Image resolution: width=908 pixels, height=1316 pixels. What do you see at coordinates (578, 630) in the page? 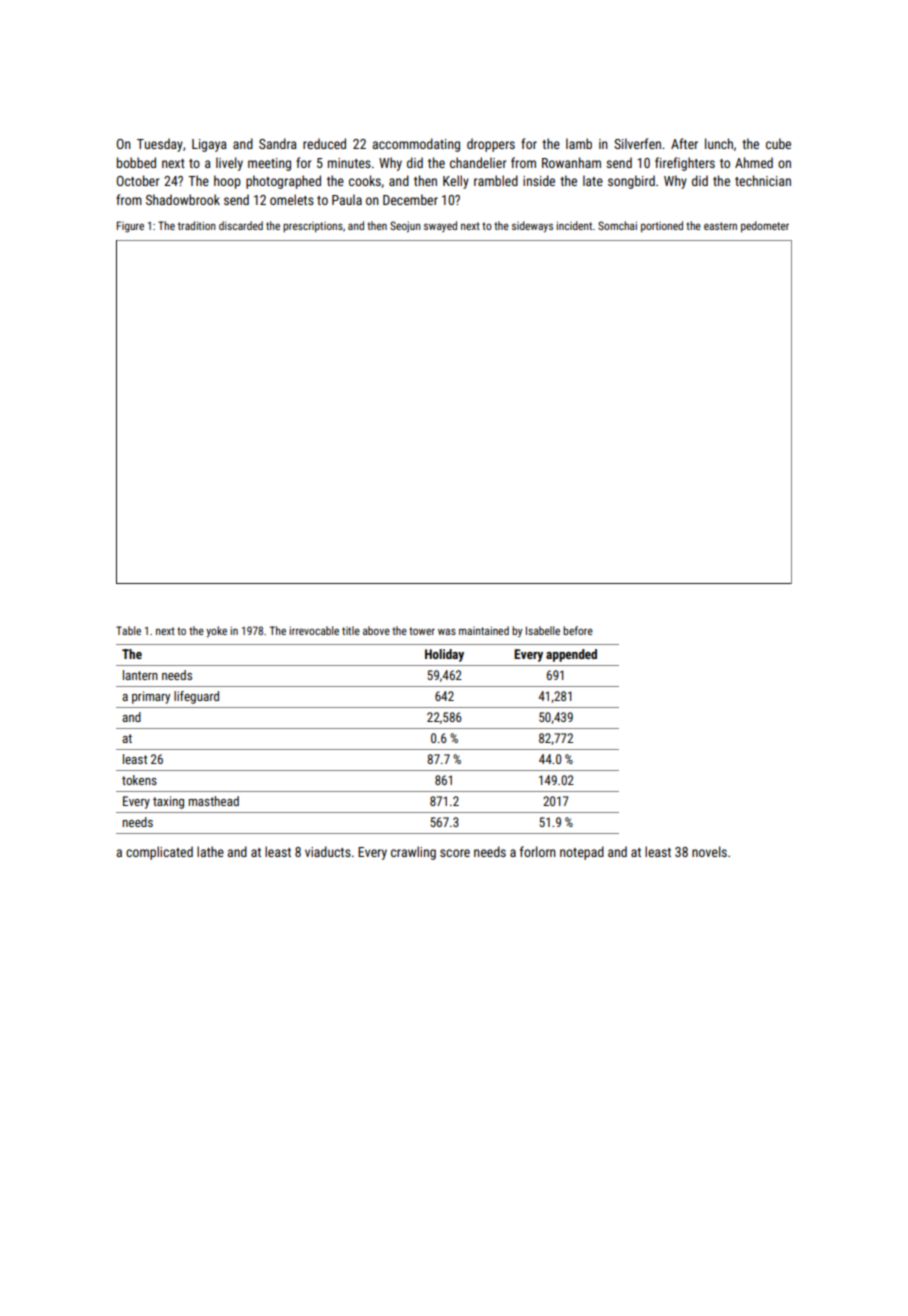
I see `before` at bounding box center [578, 630].
